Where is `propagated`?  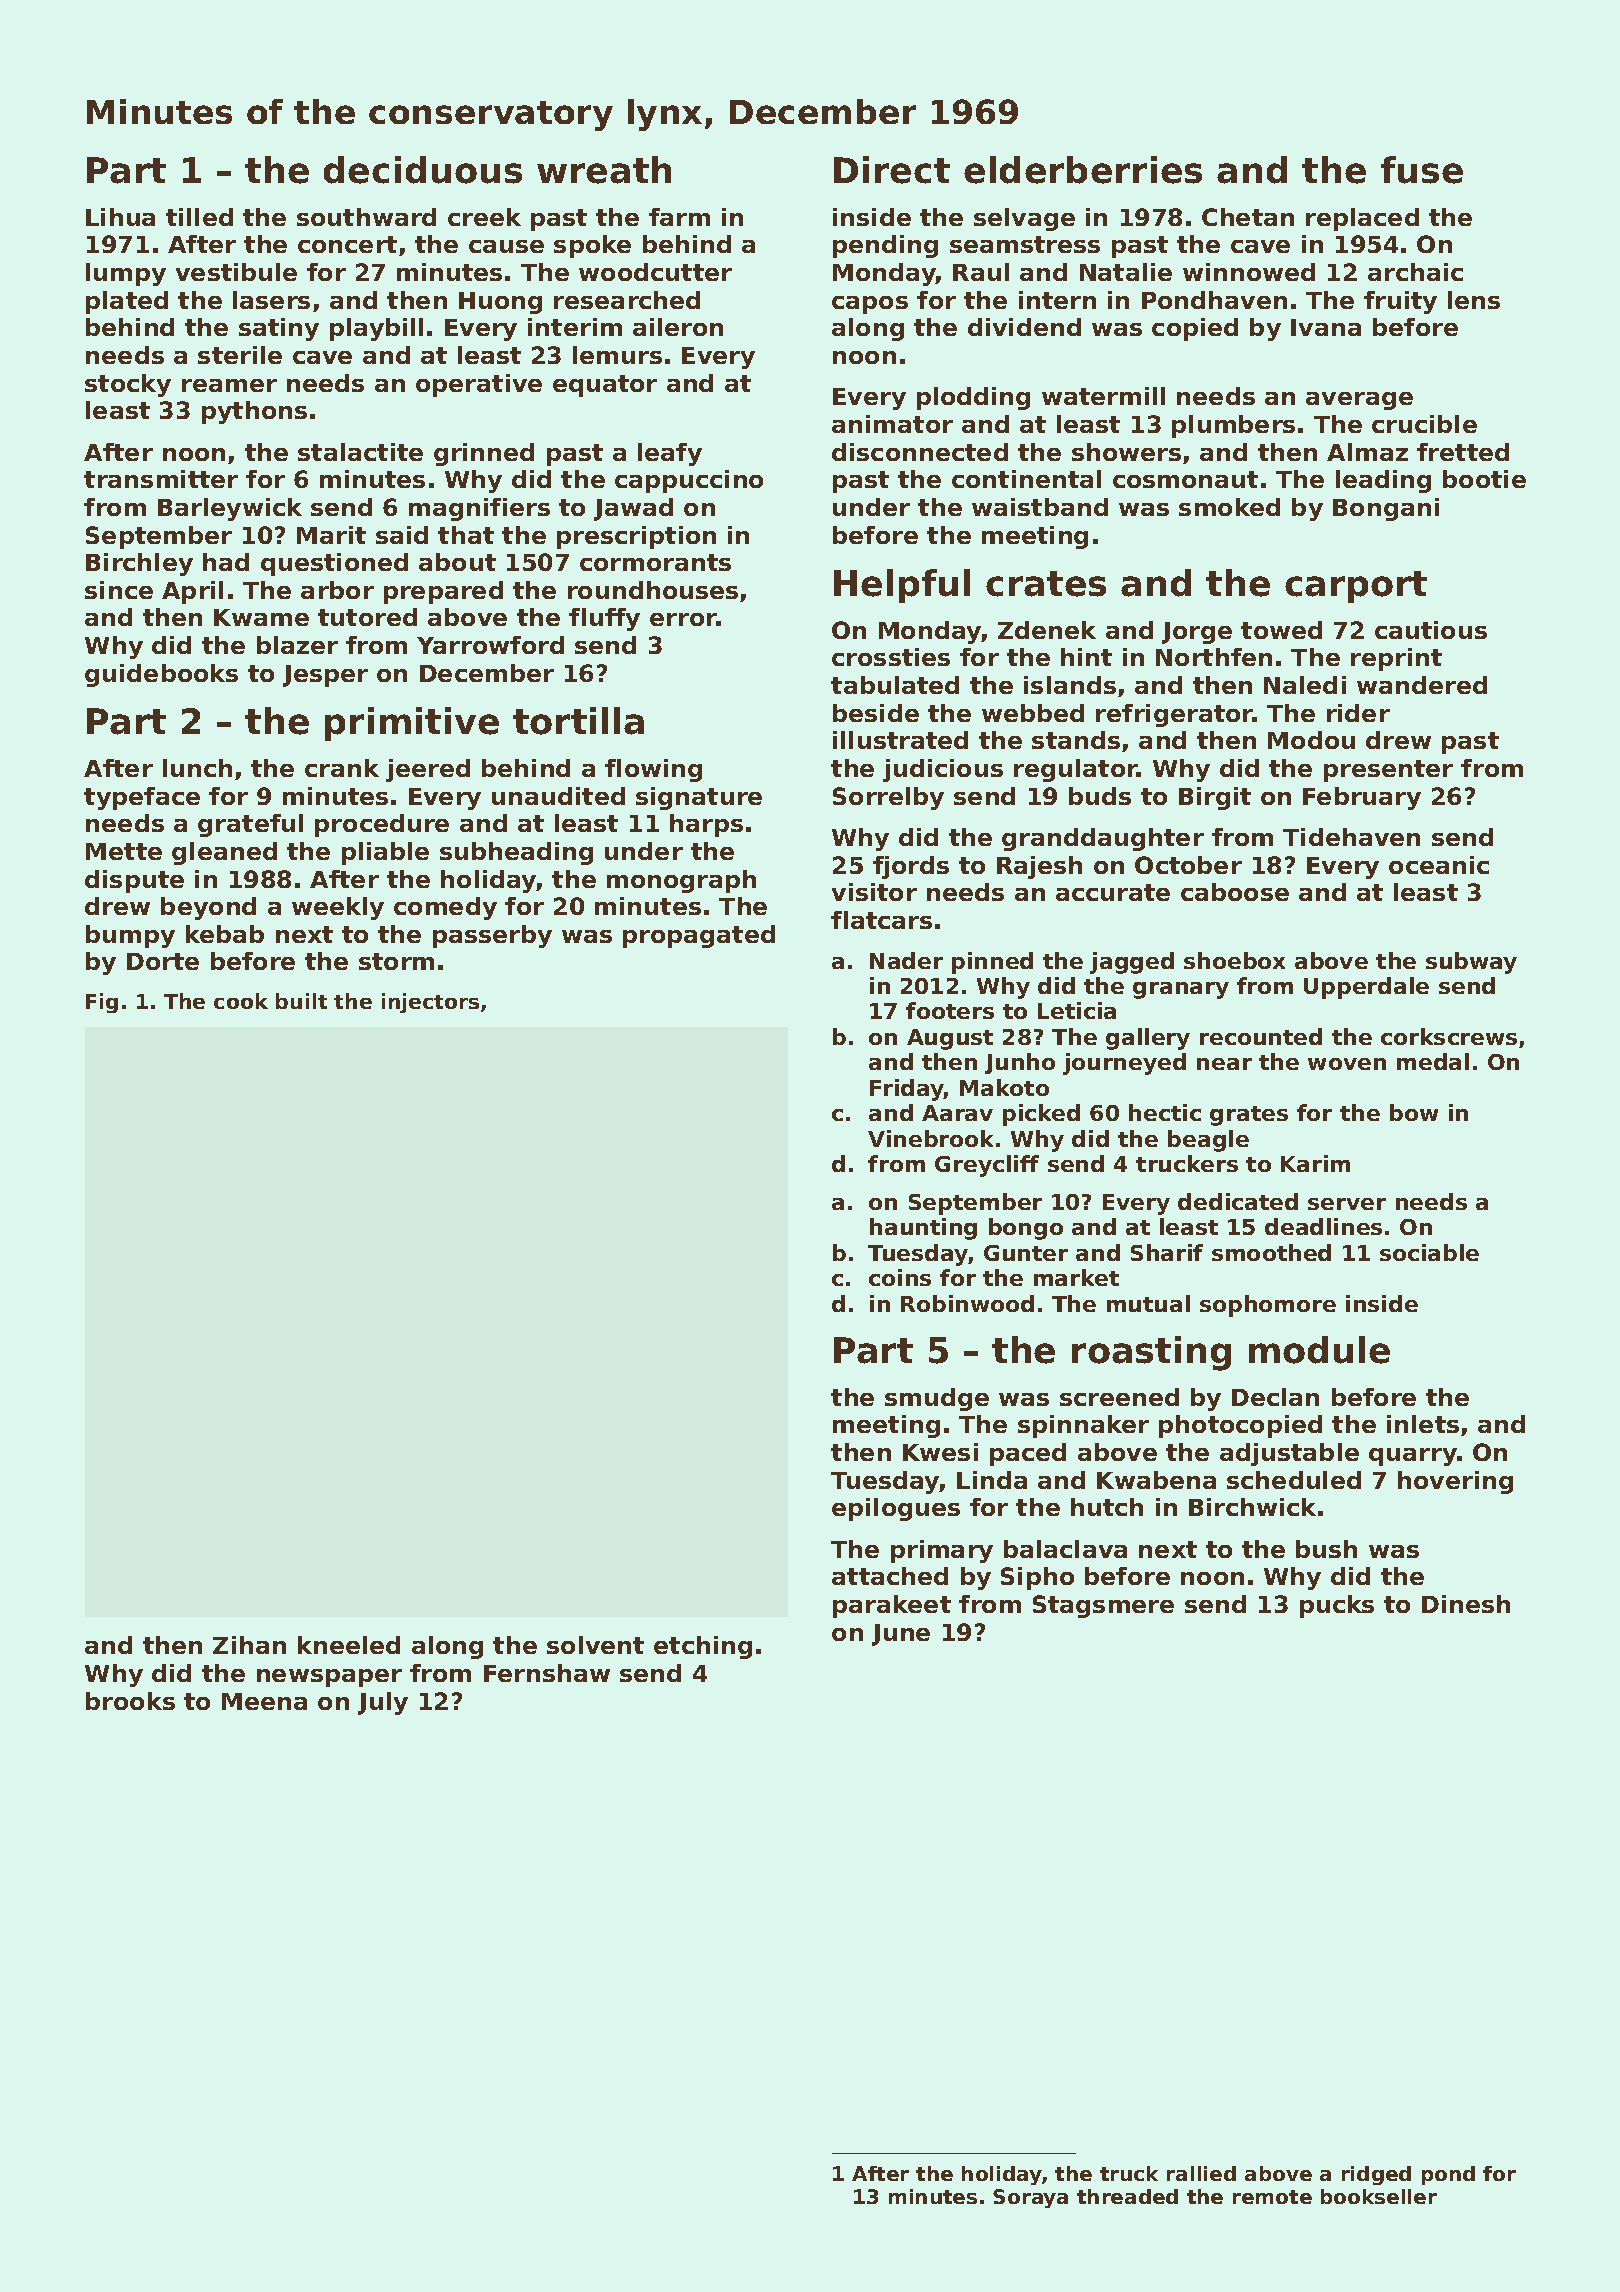 propagated is located at coordinates (699, 936).
